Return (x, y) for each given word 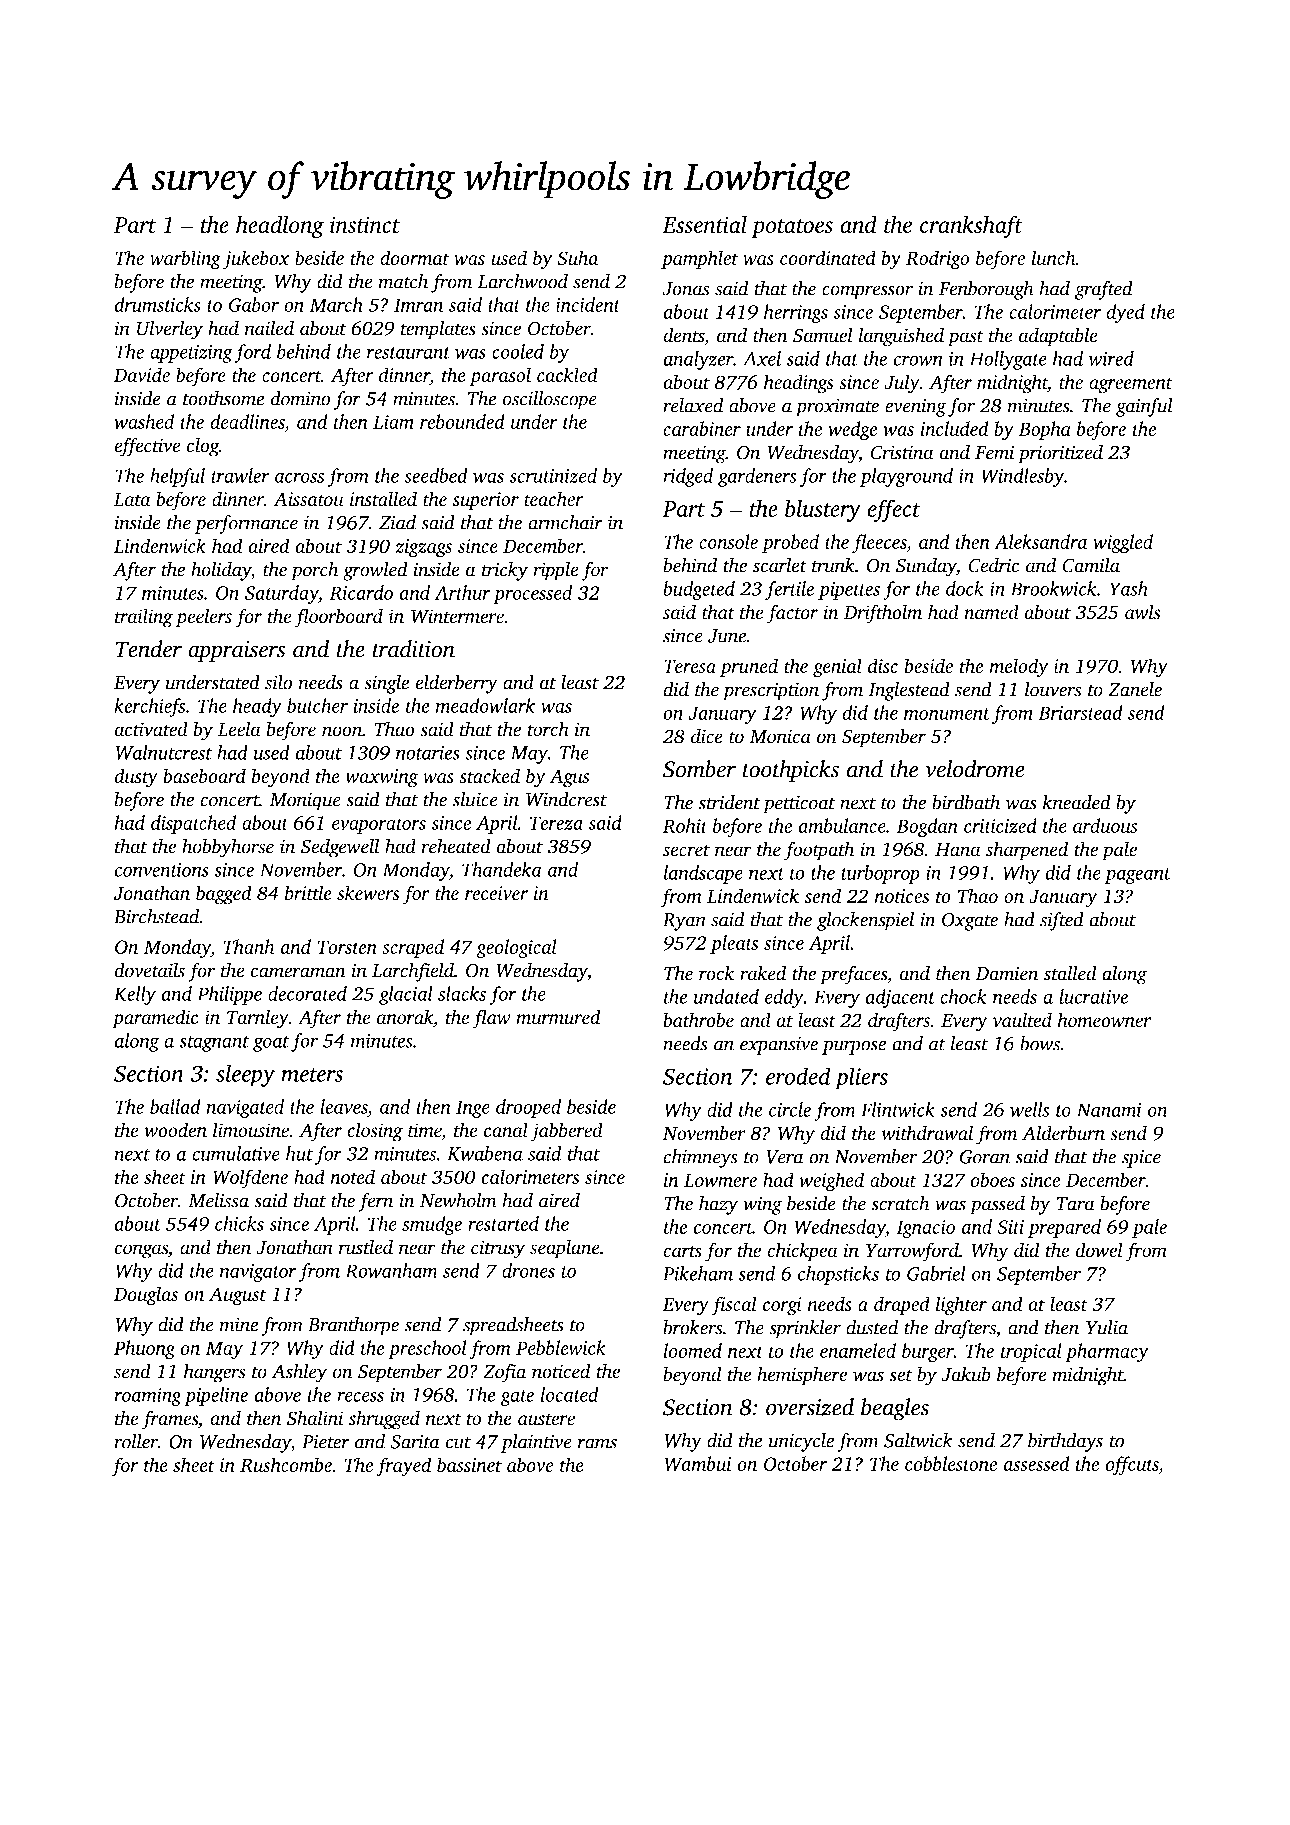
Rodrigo (938, 260)
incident (588, 304)
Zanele (1135, 689)
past (966, 338)
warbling (185, 260)
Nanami (1109, 1110)
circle (790, 1109)
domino (301, 398)
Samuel (823, 335)
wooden (175, 1130)
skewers (368, 893)
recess (360, 1397)
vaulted (1022, 1020)
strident (729, 802)
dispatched (193, 824)
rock (716, 973)
